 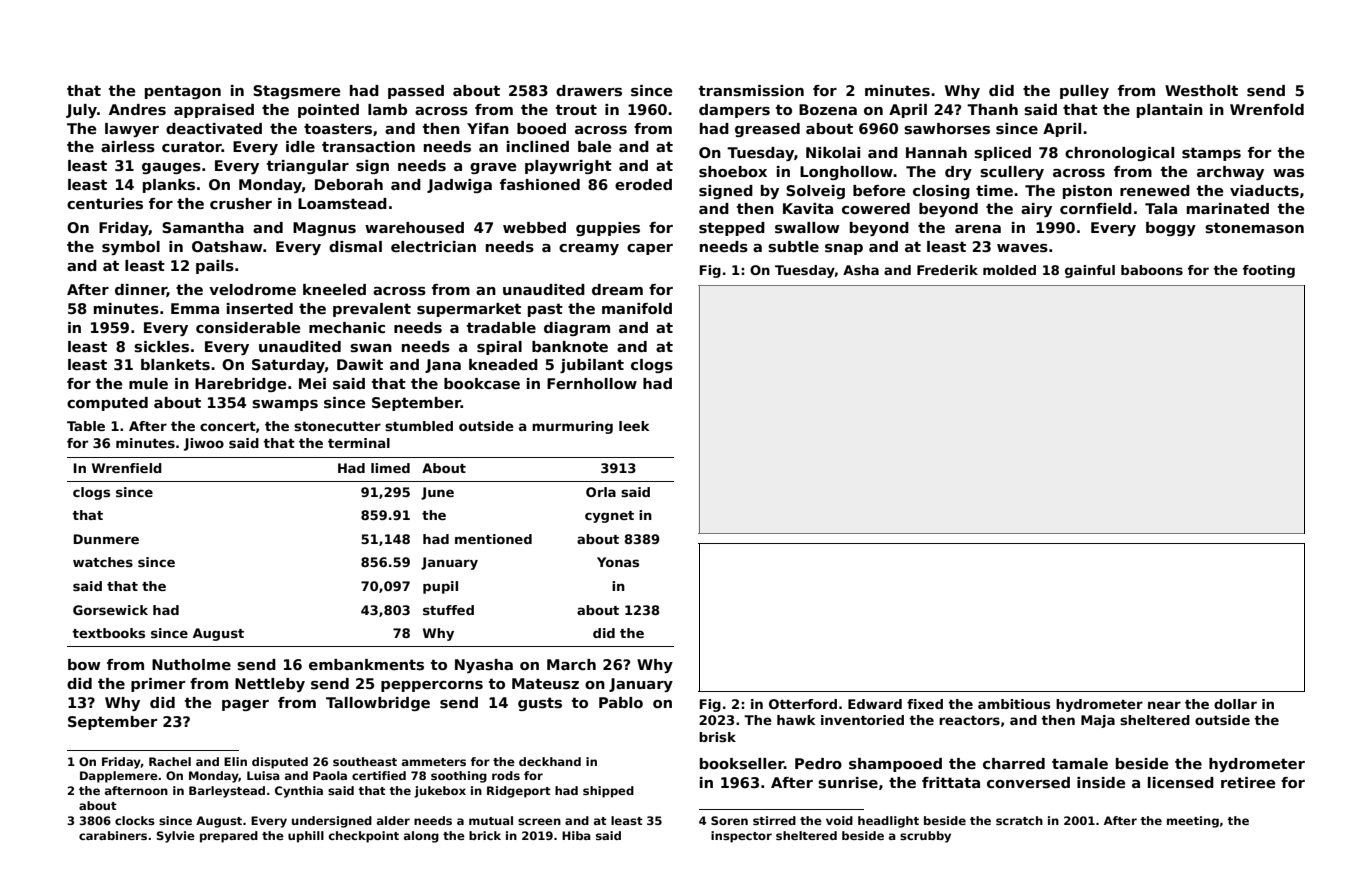 What do you see at coordinates (106, 539) in the page?
I see `Dunmere` at bounding box center [106, 539].
